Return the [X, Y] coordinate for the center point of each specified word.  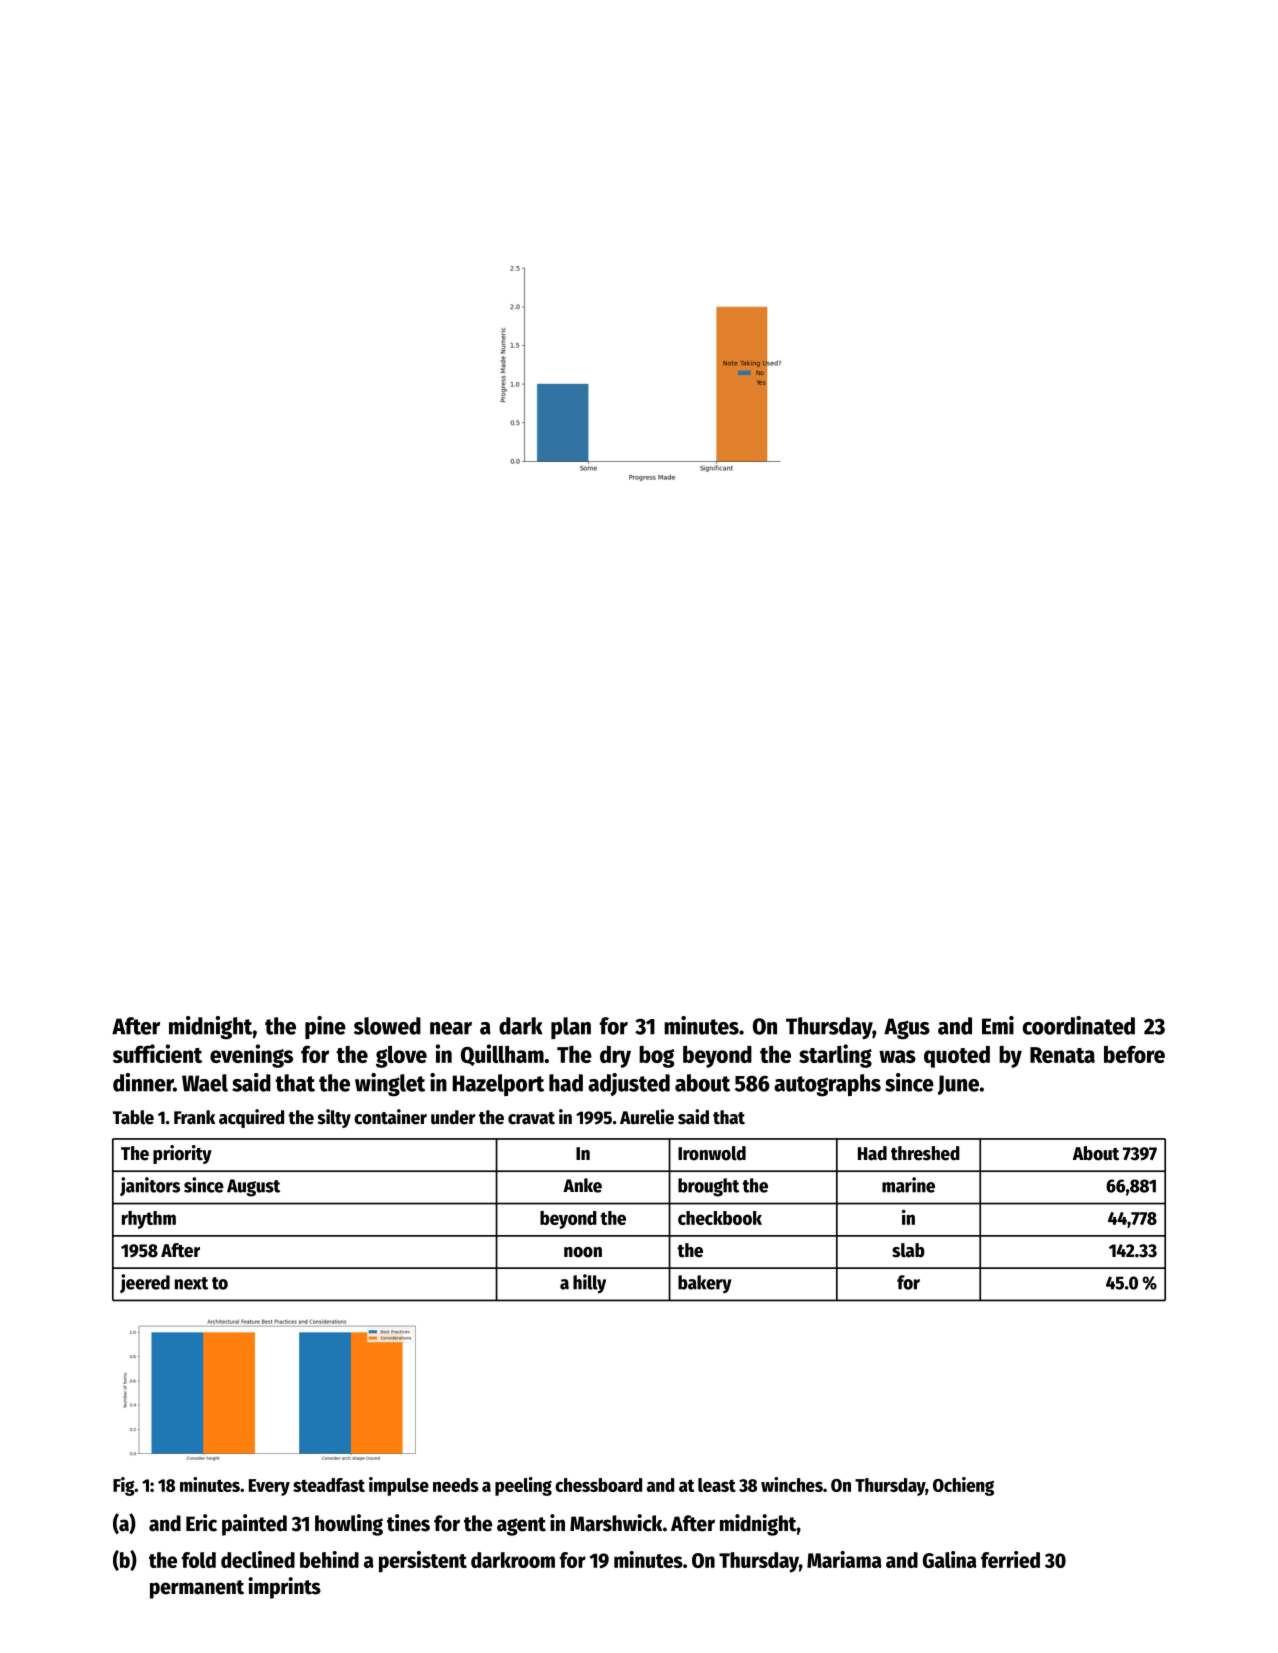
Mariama [844, 1559]
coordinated [1079, 1025]
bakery [705, 1284]
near [451, 1028]
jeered [145, 1283]
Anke [582, 1185]
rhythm [149, 1220]
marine [908, 1185]
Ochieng [963, 1486]
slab [908, 1250]
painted [254, 1525]
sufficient [157, 1053]
